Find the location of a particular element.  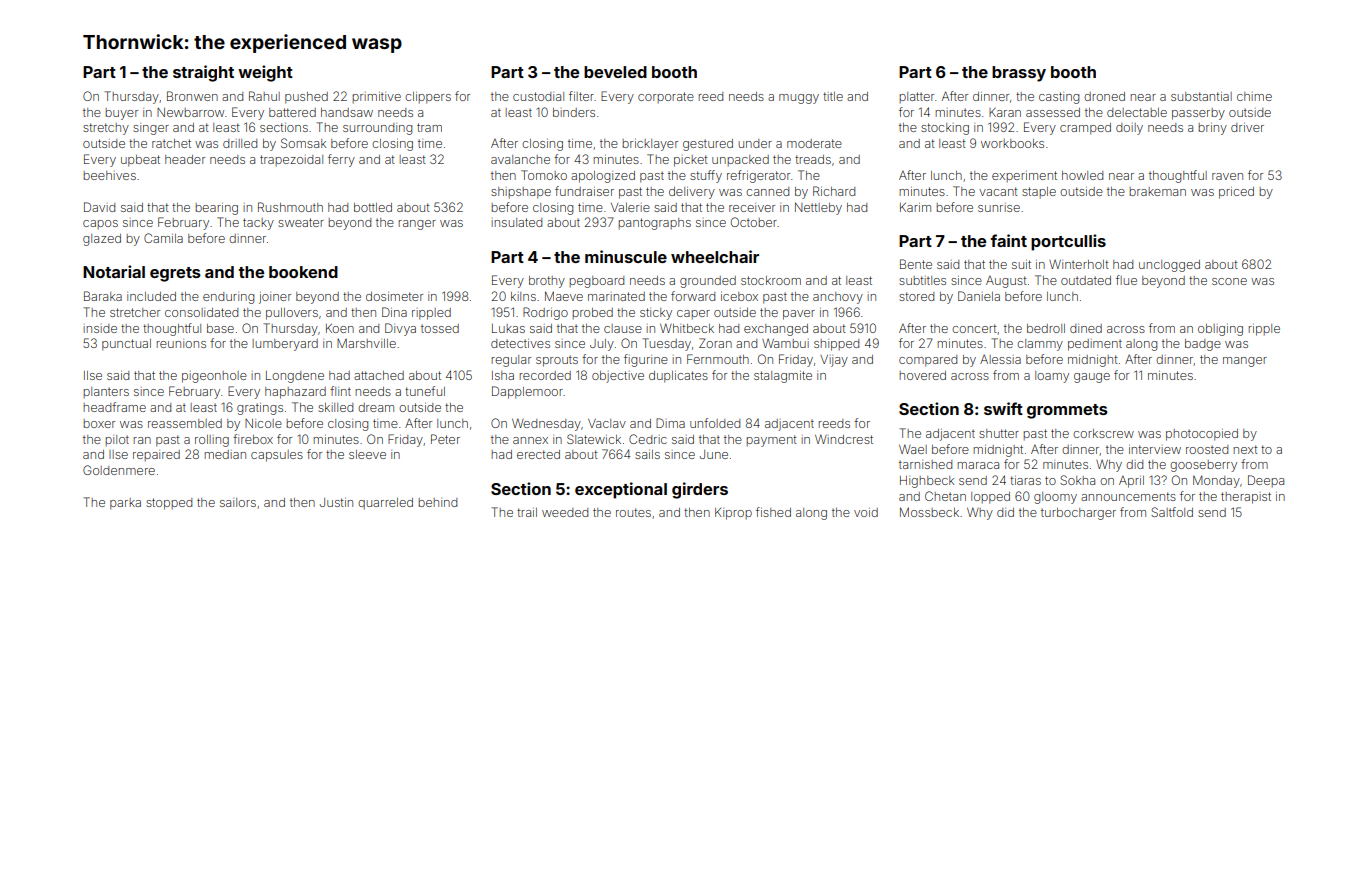

sails is located at coordinates (647, 454).
